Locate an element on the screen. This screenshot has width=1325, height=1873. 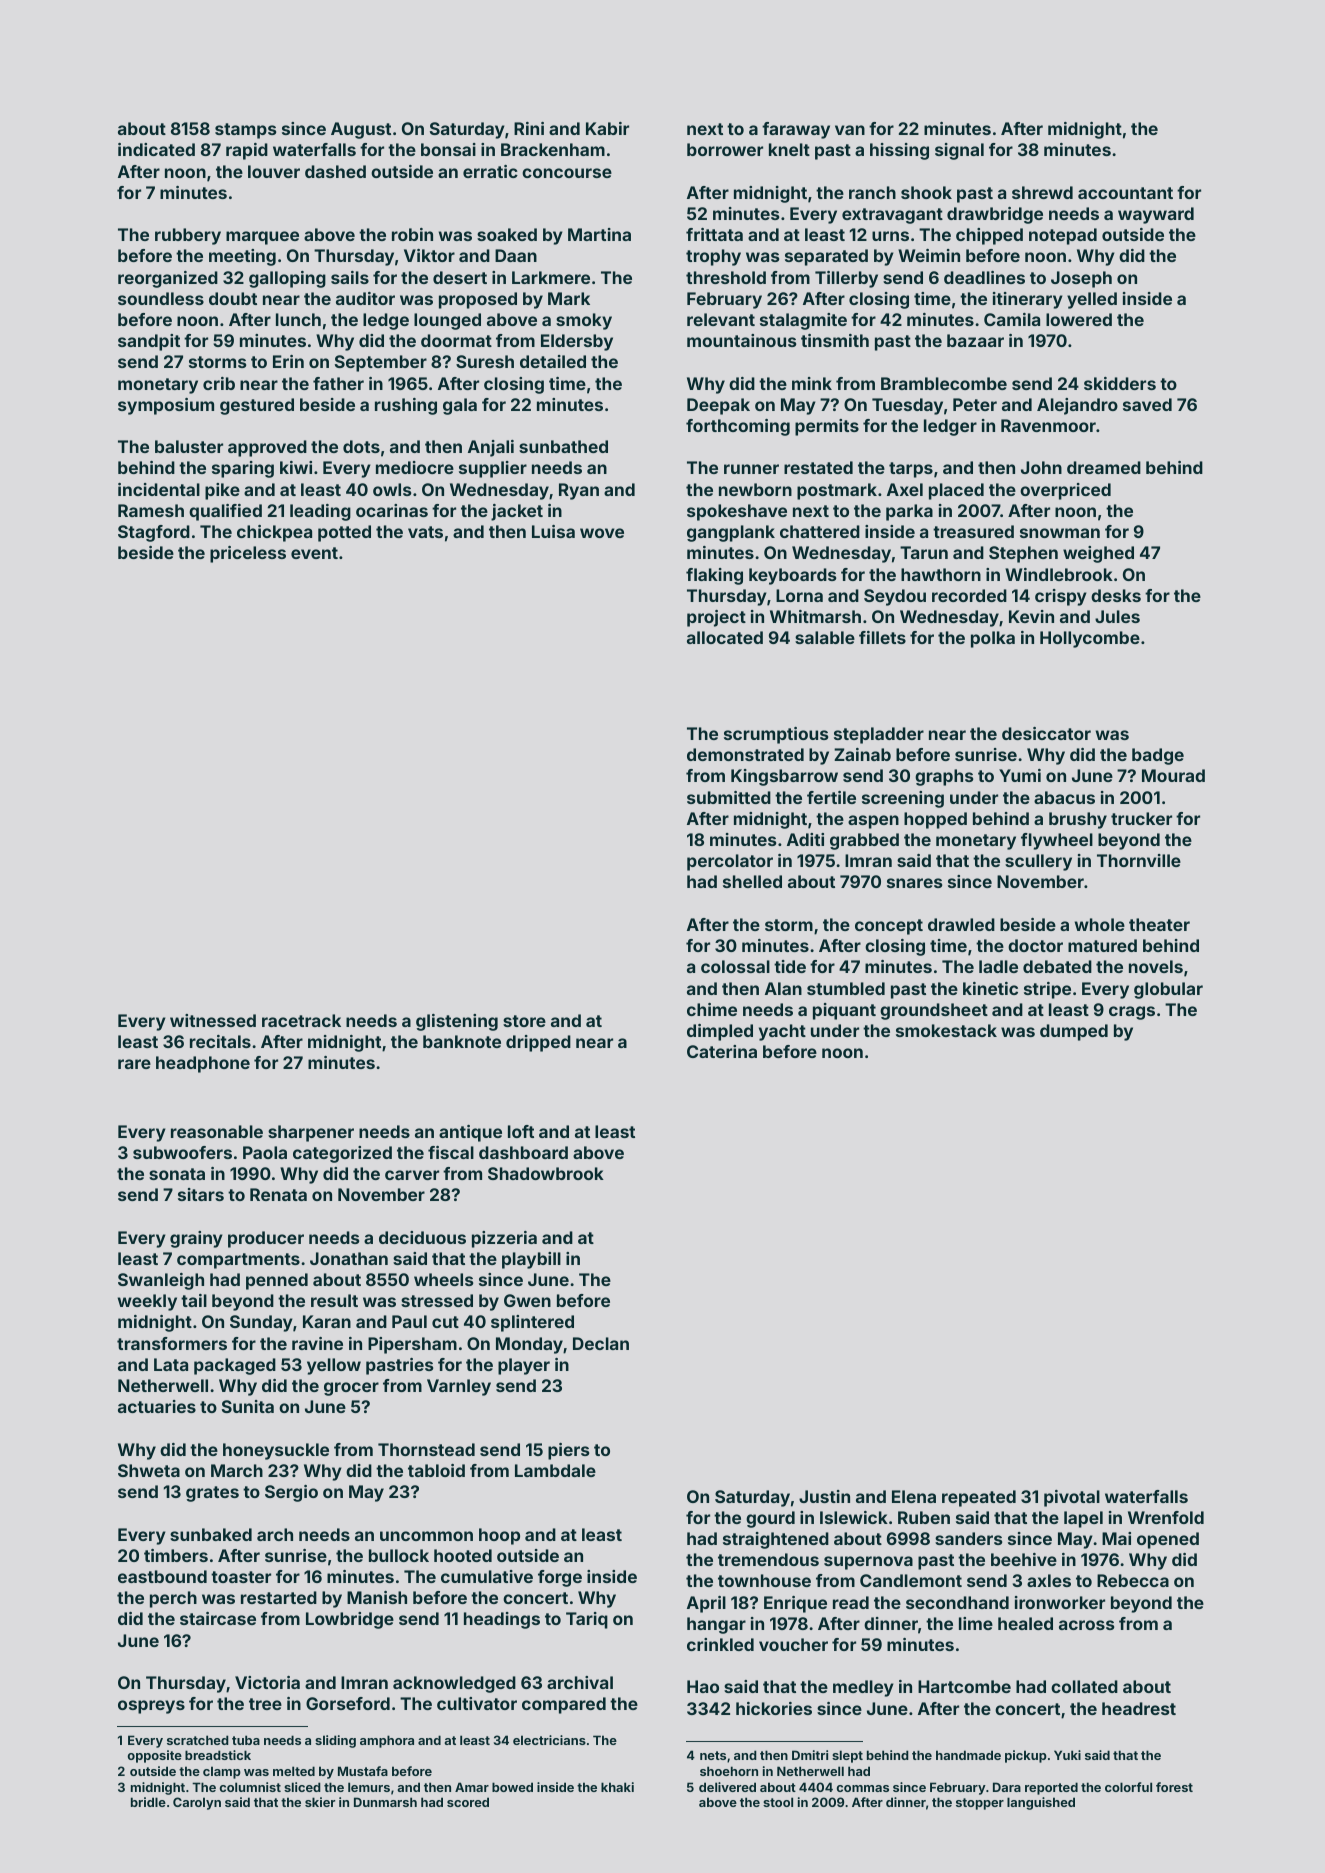
Declan is located at coordinates (601, 1343).
